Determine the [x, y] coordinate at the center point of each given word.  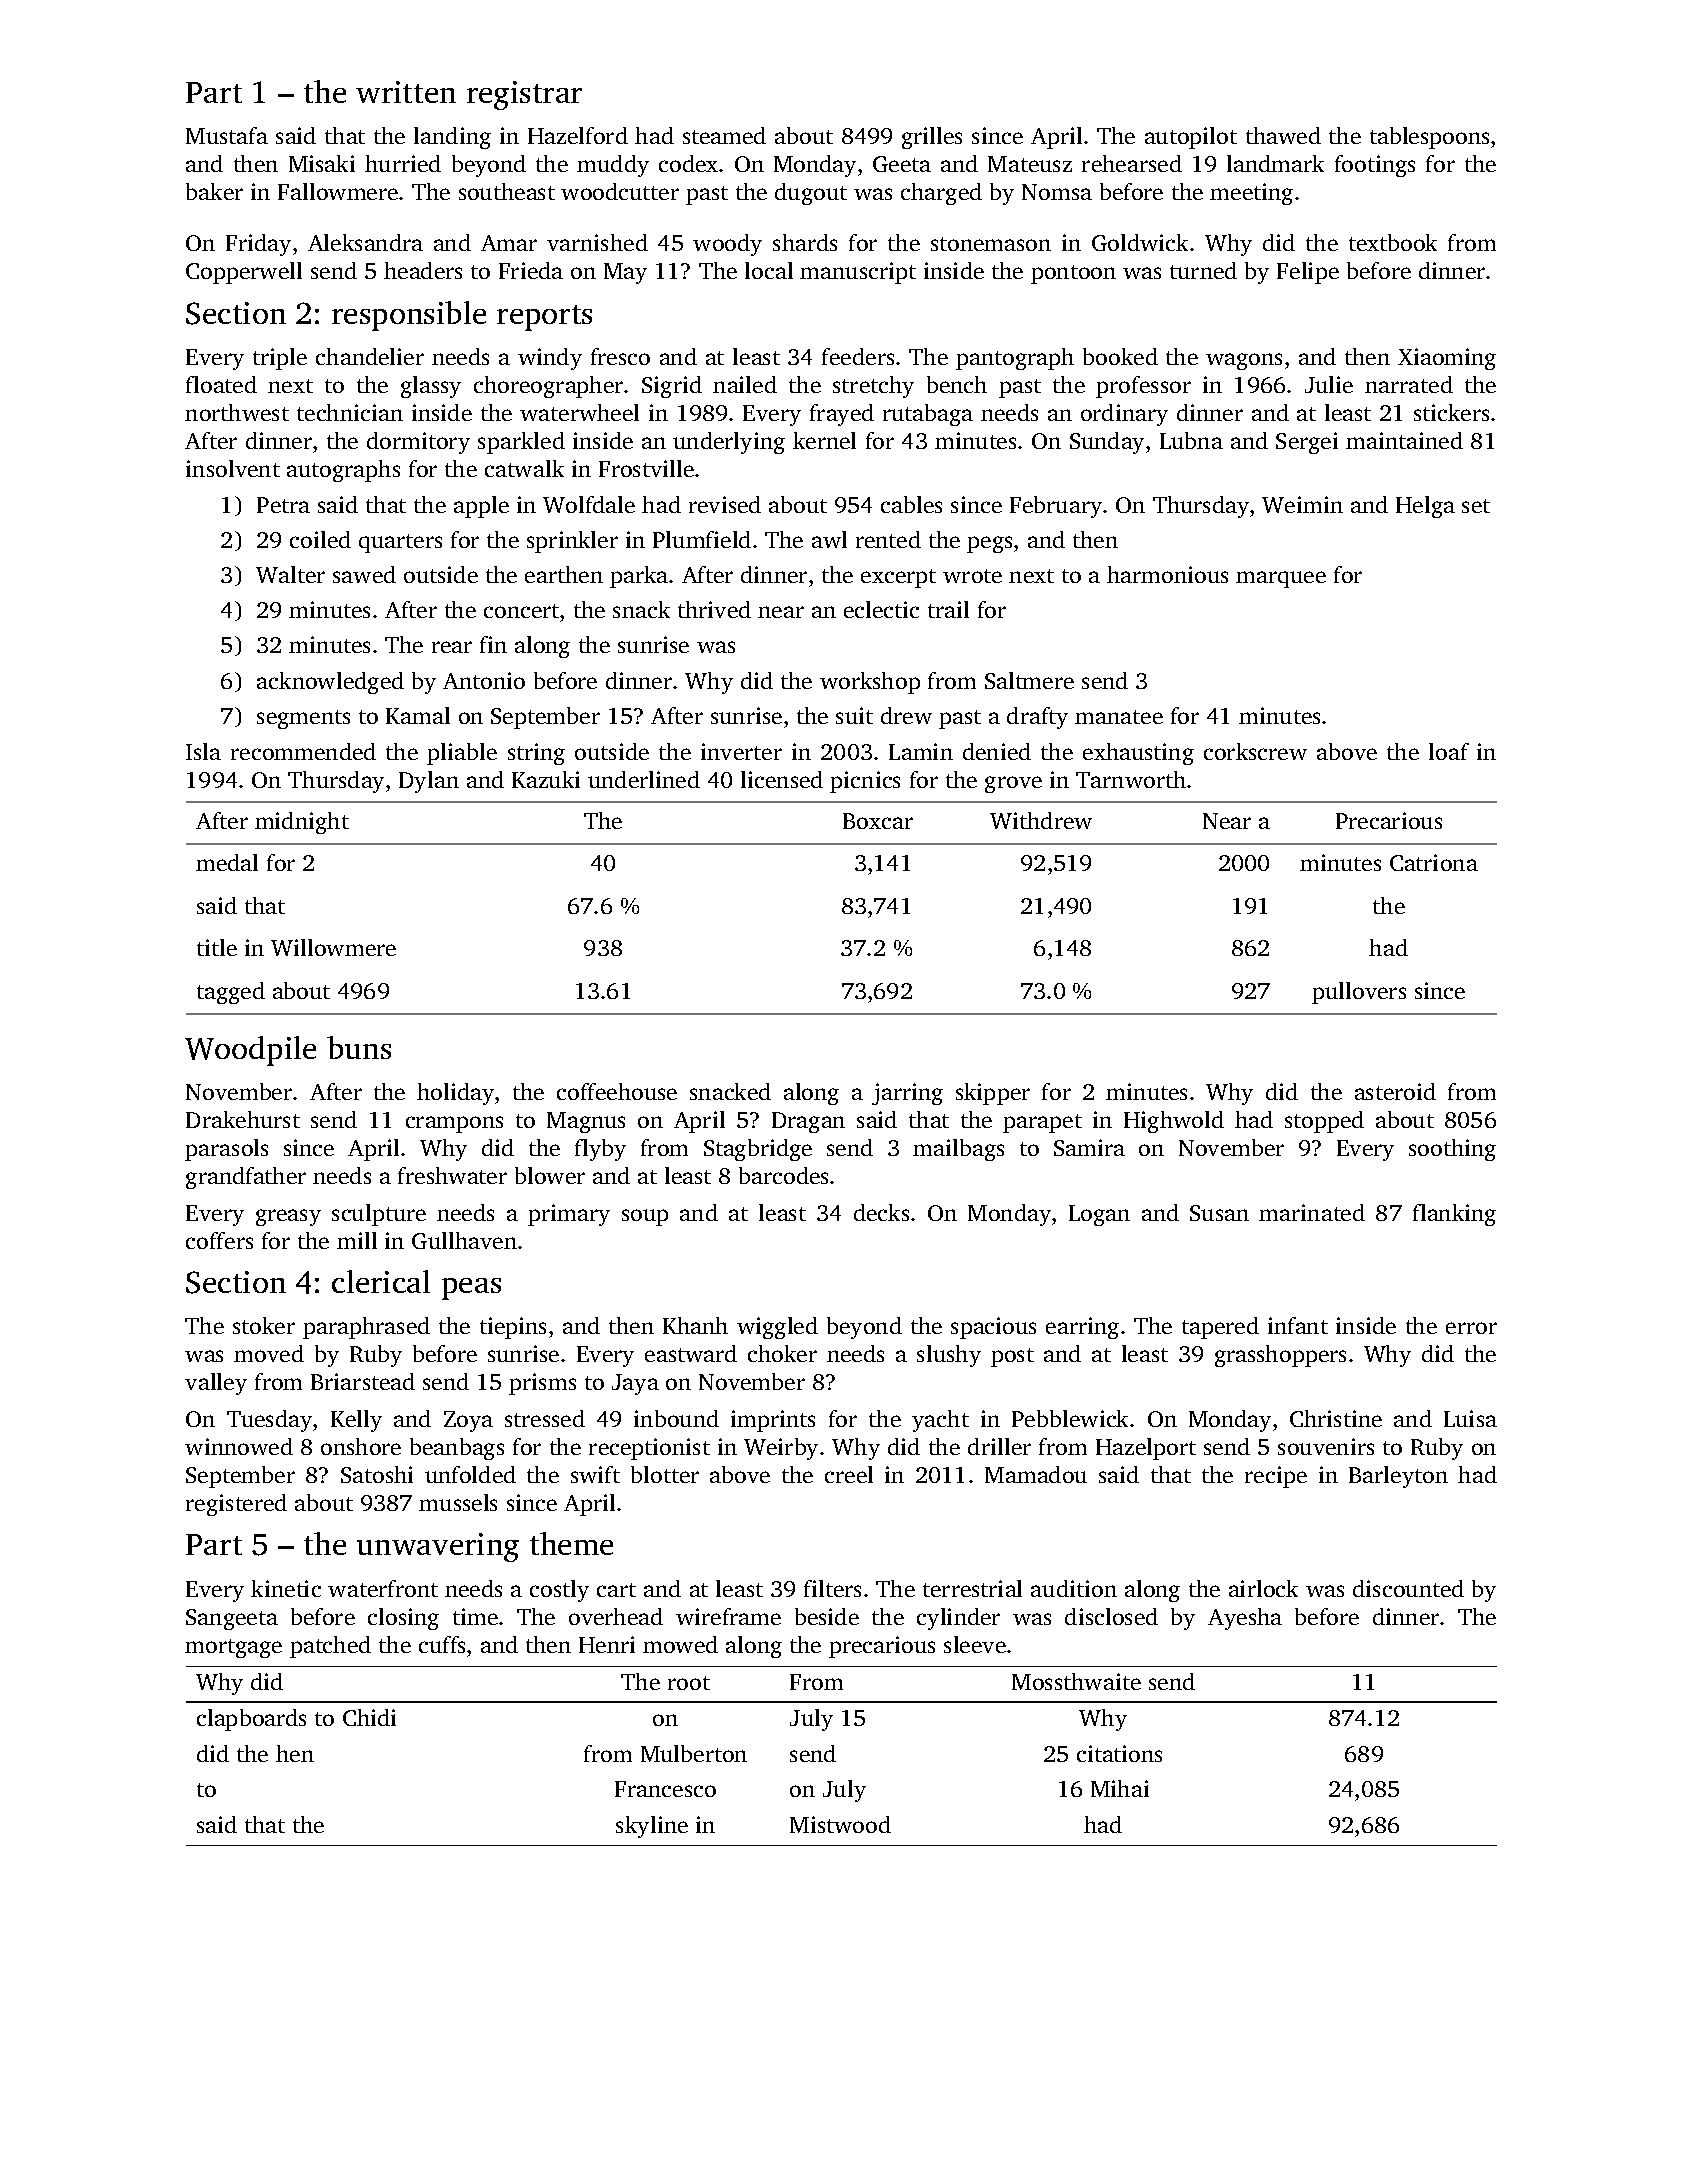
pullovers [1359, 993]
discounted [1408, 1588]
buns [359, 1047]
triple [280, 359]
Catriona [1434, 862]
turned [1203, 270]
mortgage [233, 1648]
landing [452, 138]
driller [999, 1446]
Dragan [808, 1122]
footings [1375, 166]
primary [569, 1215]
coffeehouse [617, 1091]
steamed [724, 135]
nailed [745, 384]
